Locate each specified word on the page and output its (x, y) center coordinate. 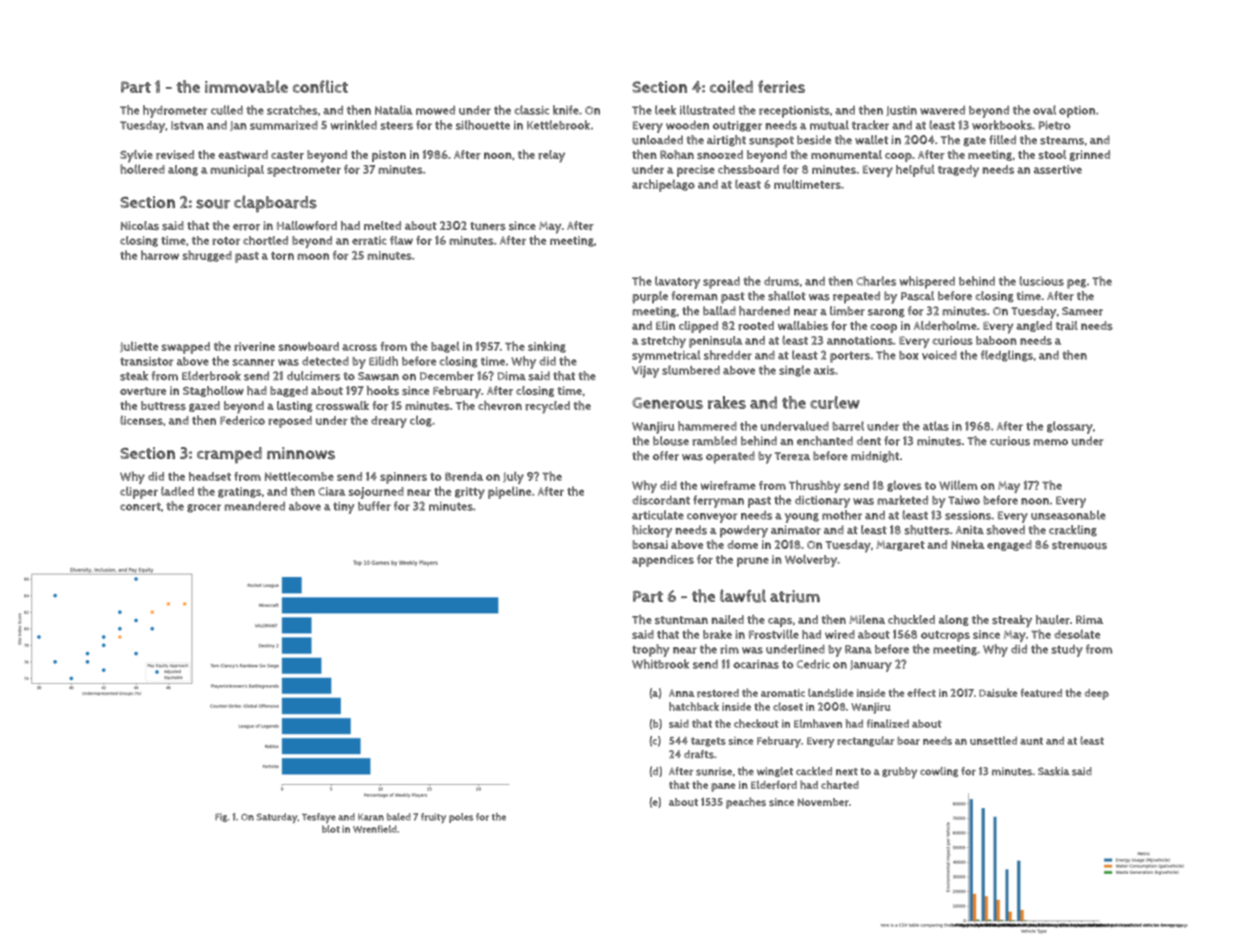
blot (331, 829)
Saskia (1054, 771)
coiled (731, 86)
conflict (320, 86)
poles (461, 818)
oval (1044, 110)
